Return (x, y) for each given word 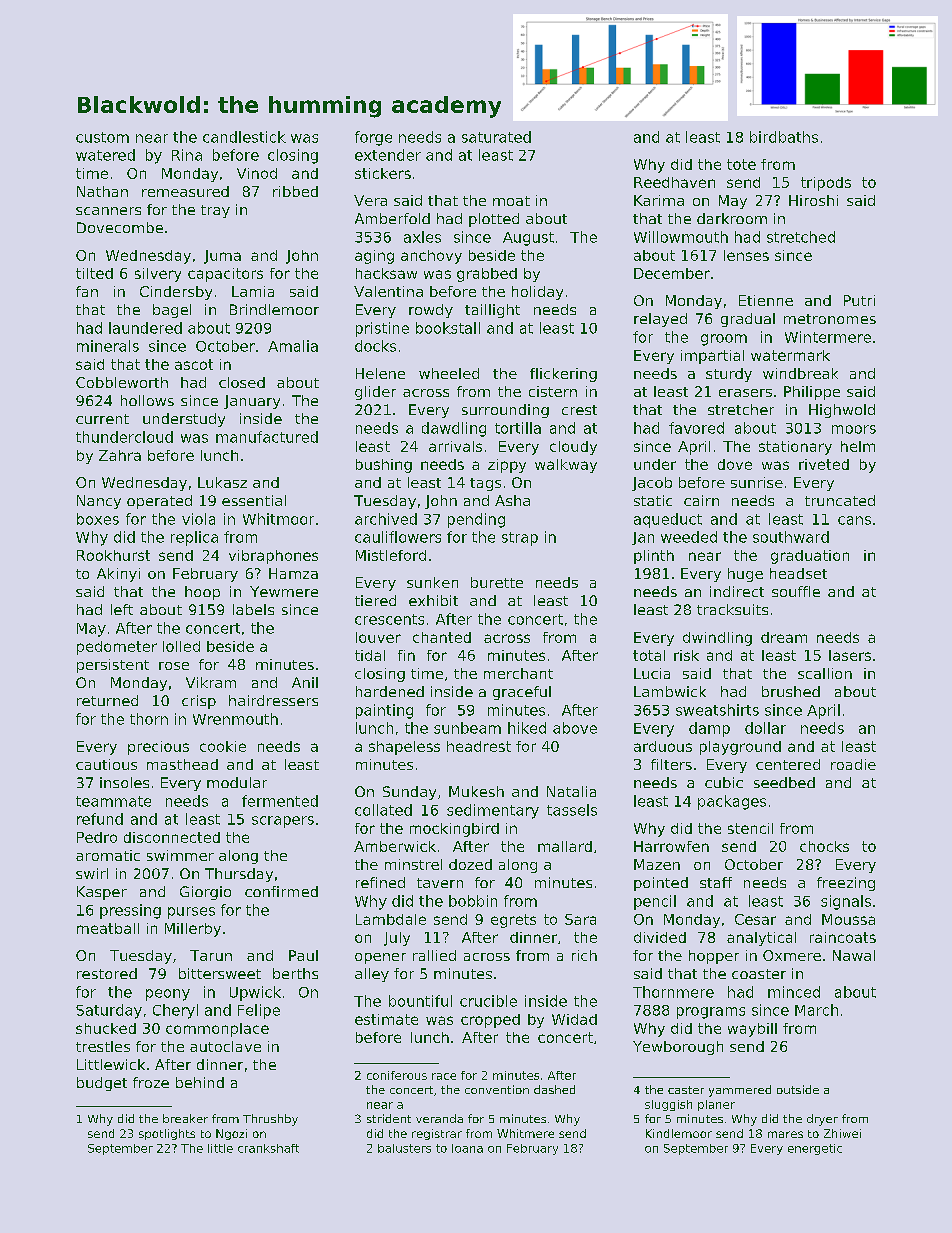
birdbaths (784, 137)
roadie (853, 764)
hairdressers (273, 700)
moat (511, 201)
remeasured (185, 191)
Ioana (467, 1148)
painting (384, 711)
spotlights (167, 1134)
